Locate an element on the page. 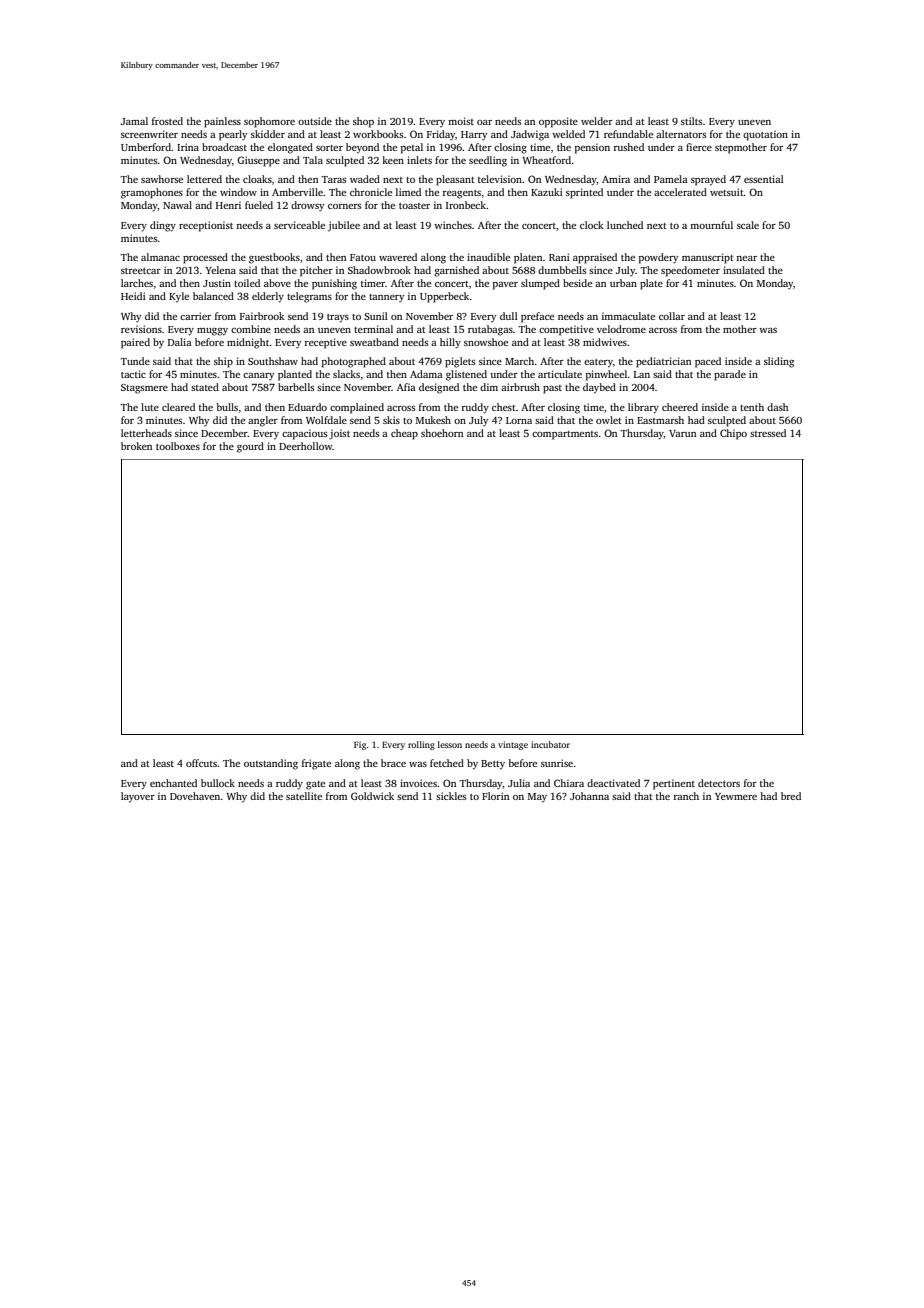 This document has height=1308, width=924. sickles is located at coordinates (451, 796).
